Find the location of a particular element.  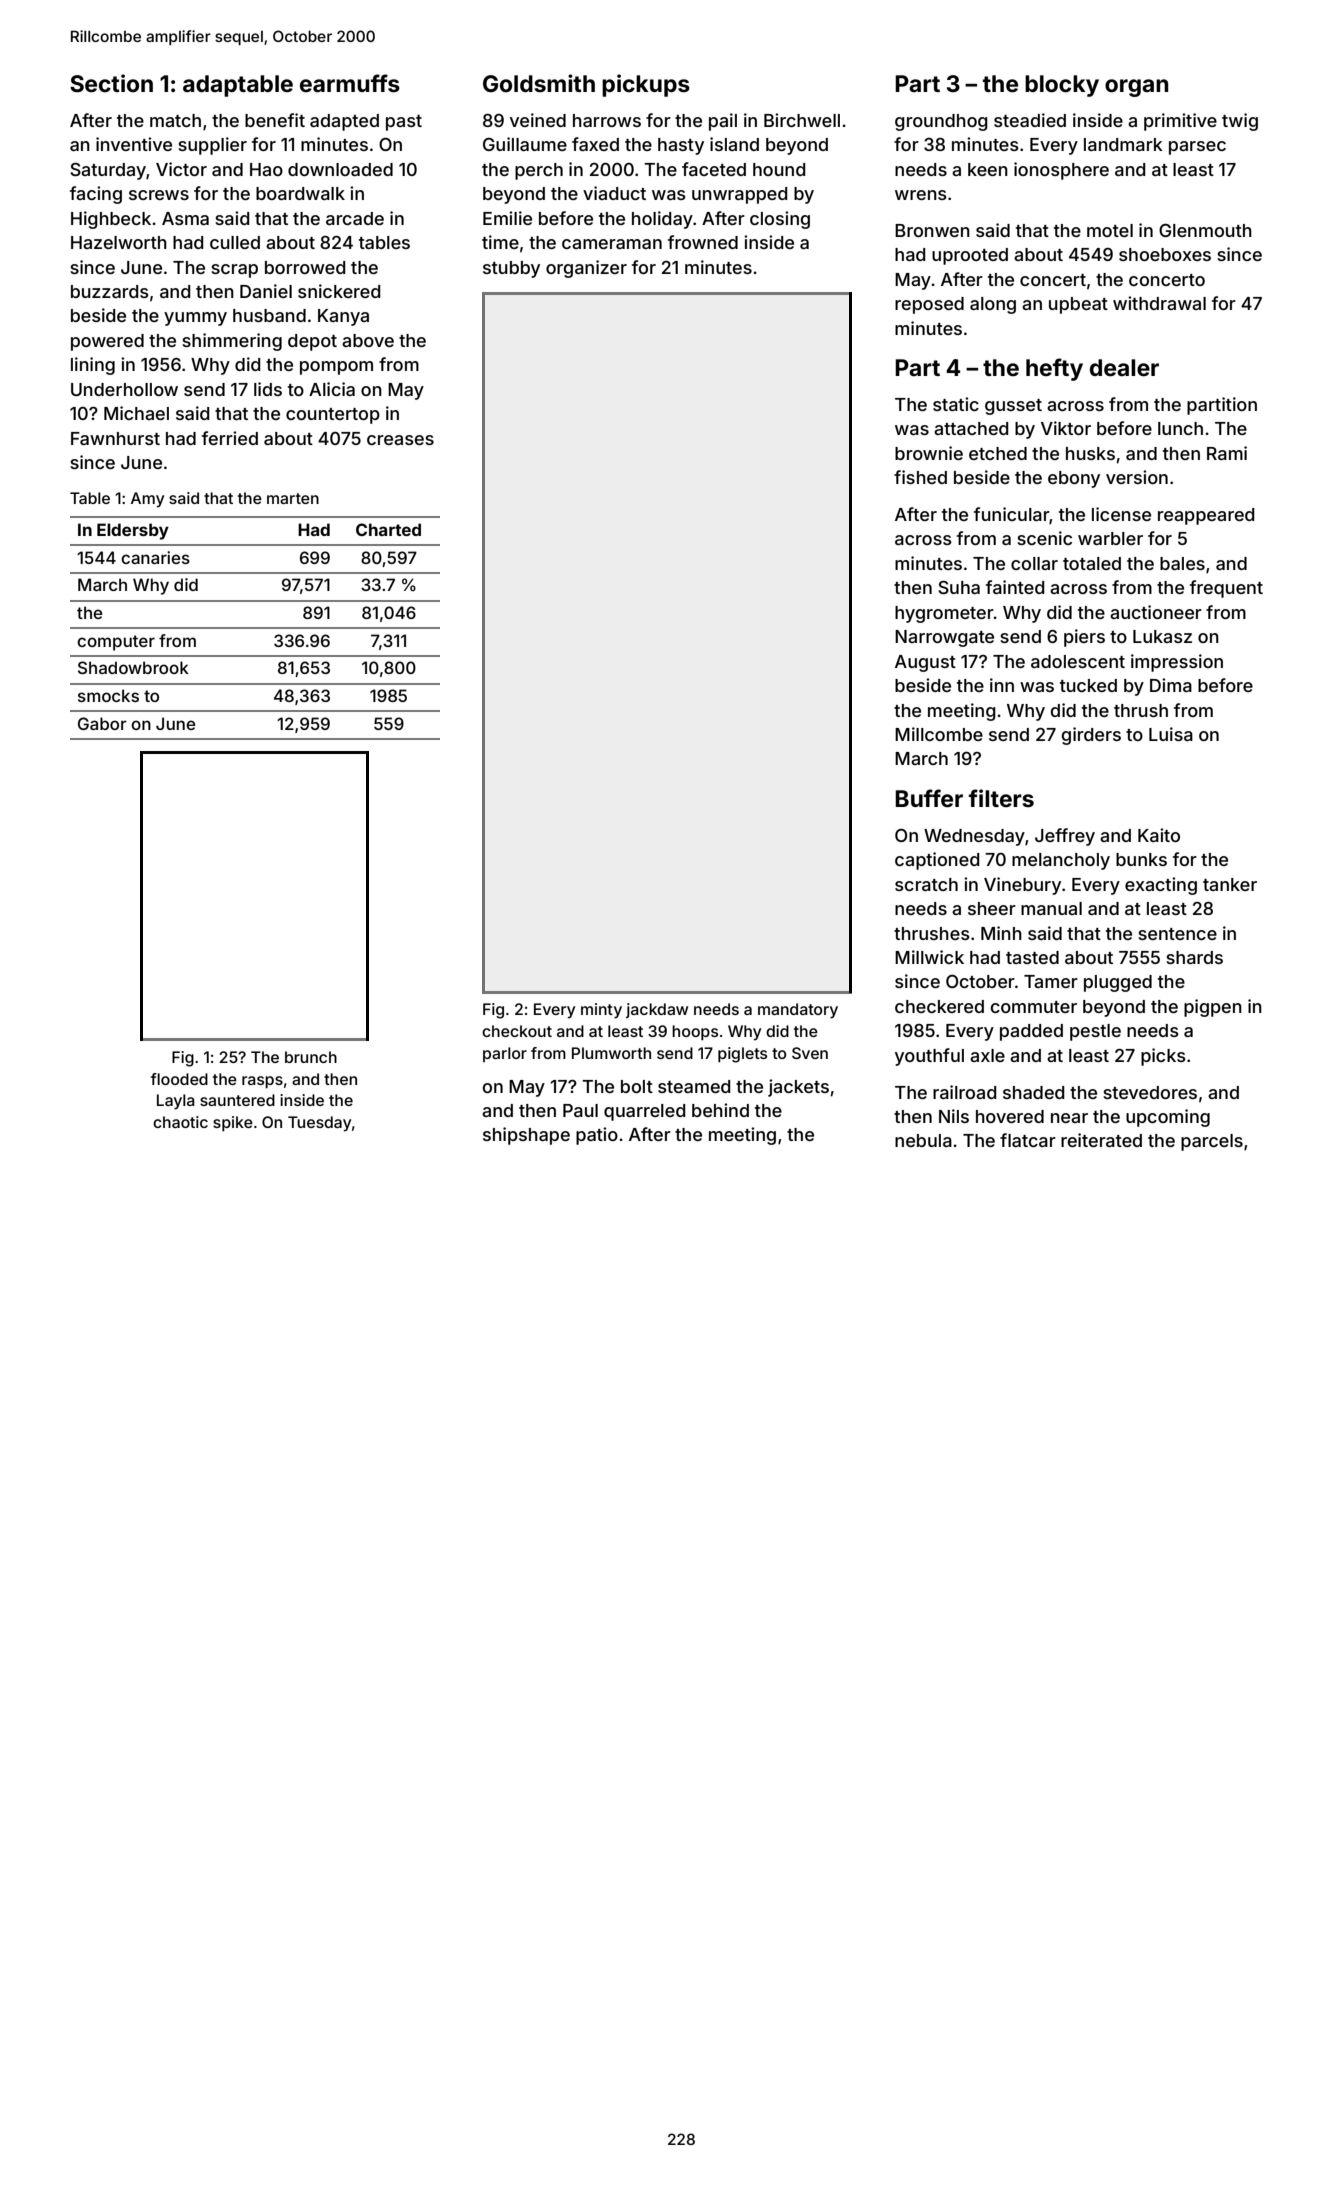

Layla is located at coordinates (176, 1102).
